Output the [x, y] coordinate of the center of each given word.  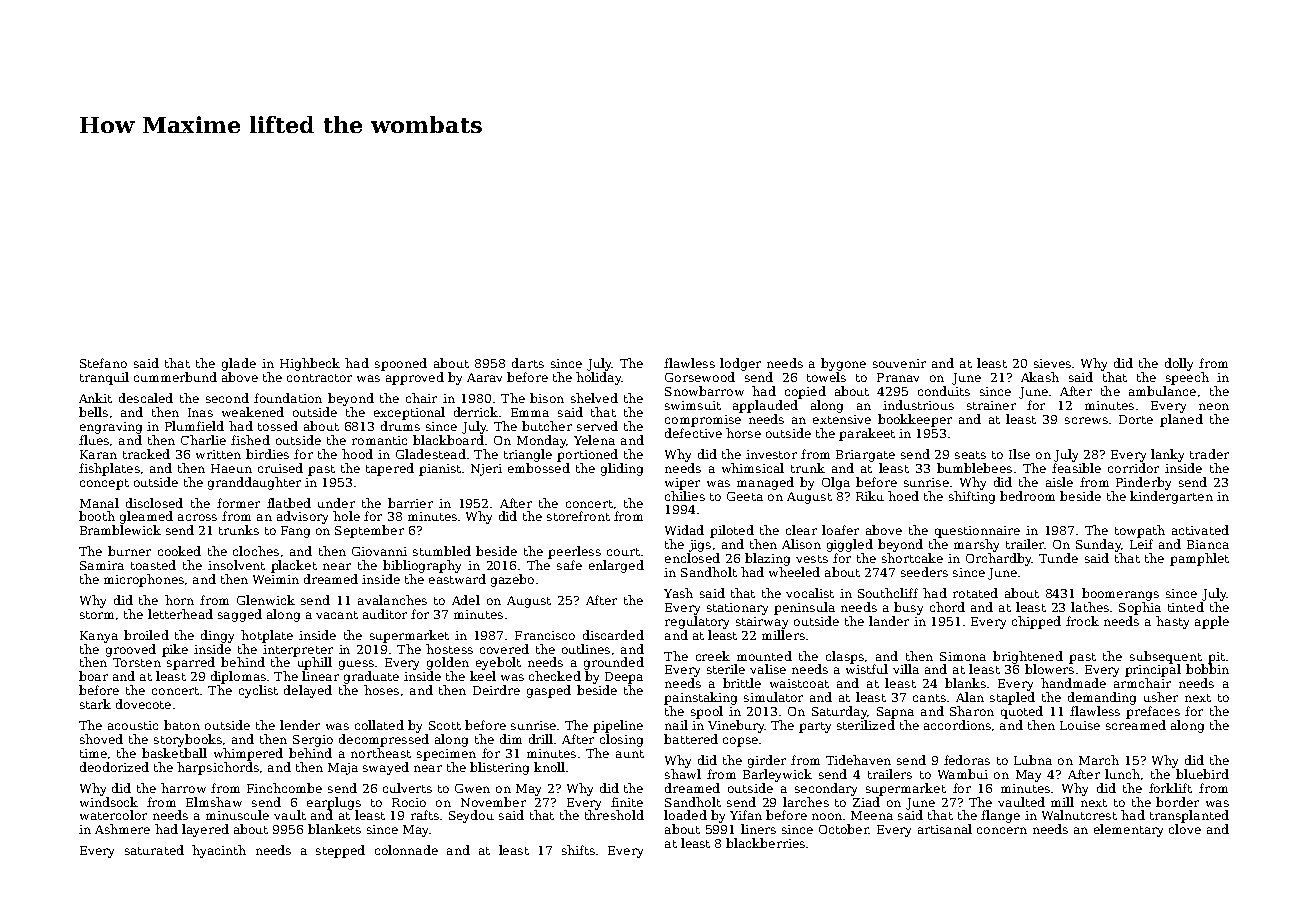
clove [1185, 829]
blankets [334, 829]
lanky [1167, 455]
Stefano [103, 363]
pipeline [618, 726]
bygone [843, 364]
